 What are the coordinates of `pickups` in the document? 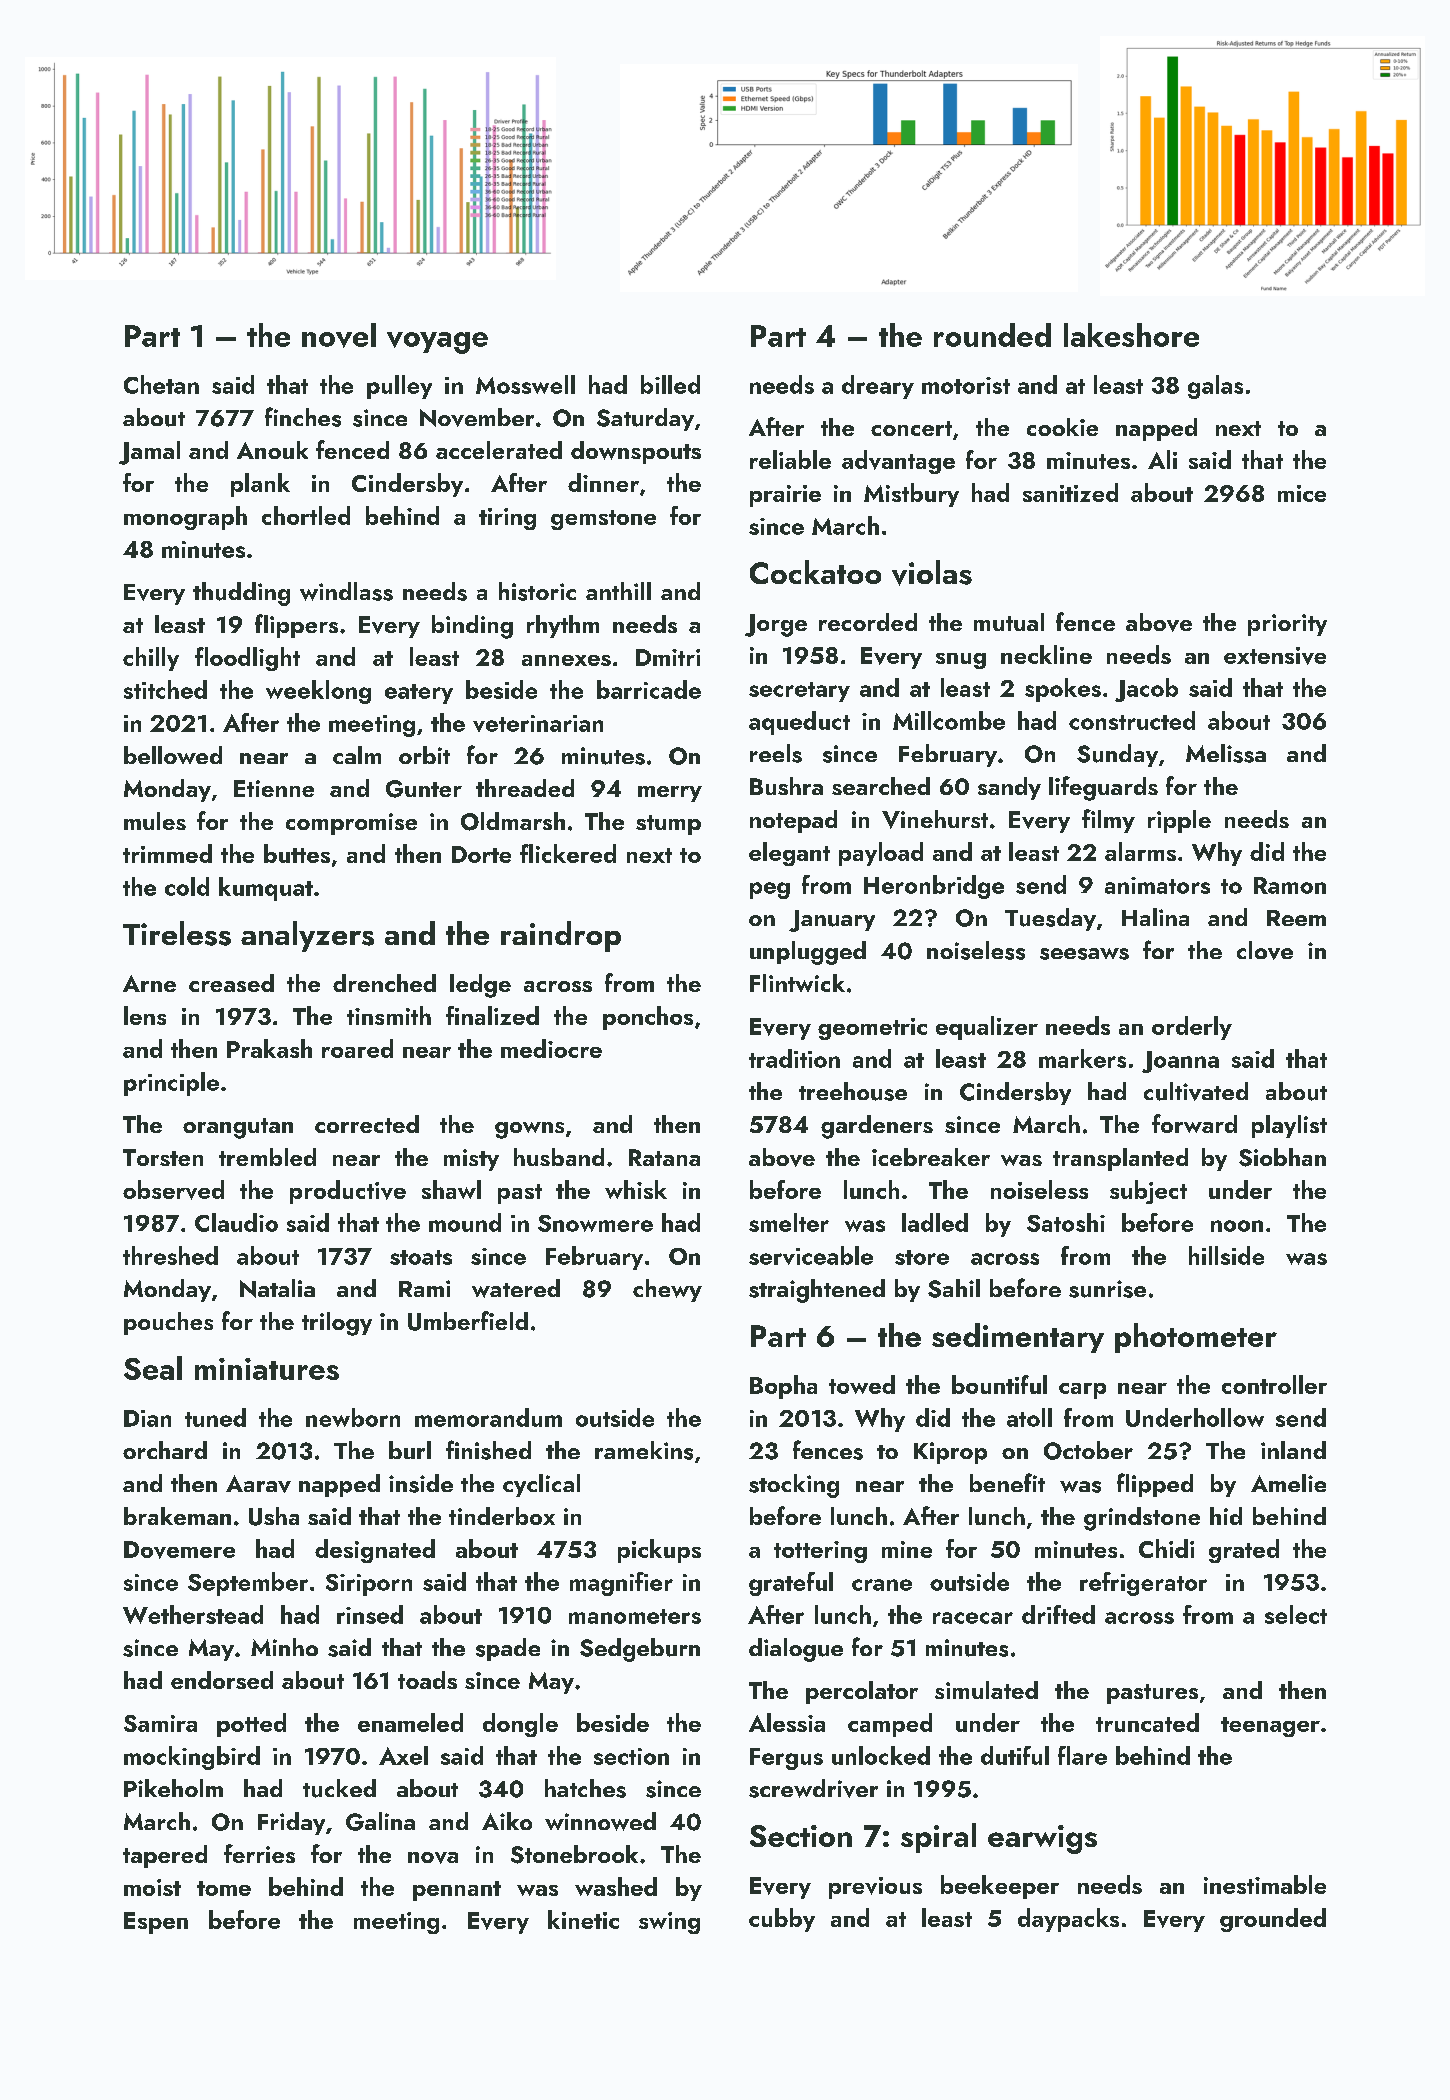 It's located at (659, 1551).
